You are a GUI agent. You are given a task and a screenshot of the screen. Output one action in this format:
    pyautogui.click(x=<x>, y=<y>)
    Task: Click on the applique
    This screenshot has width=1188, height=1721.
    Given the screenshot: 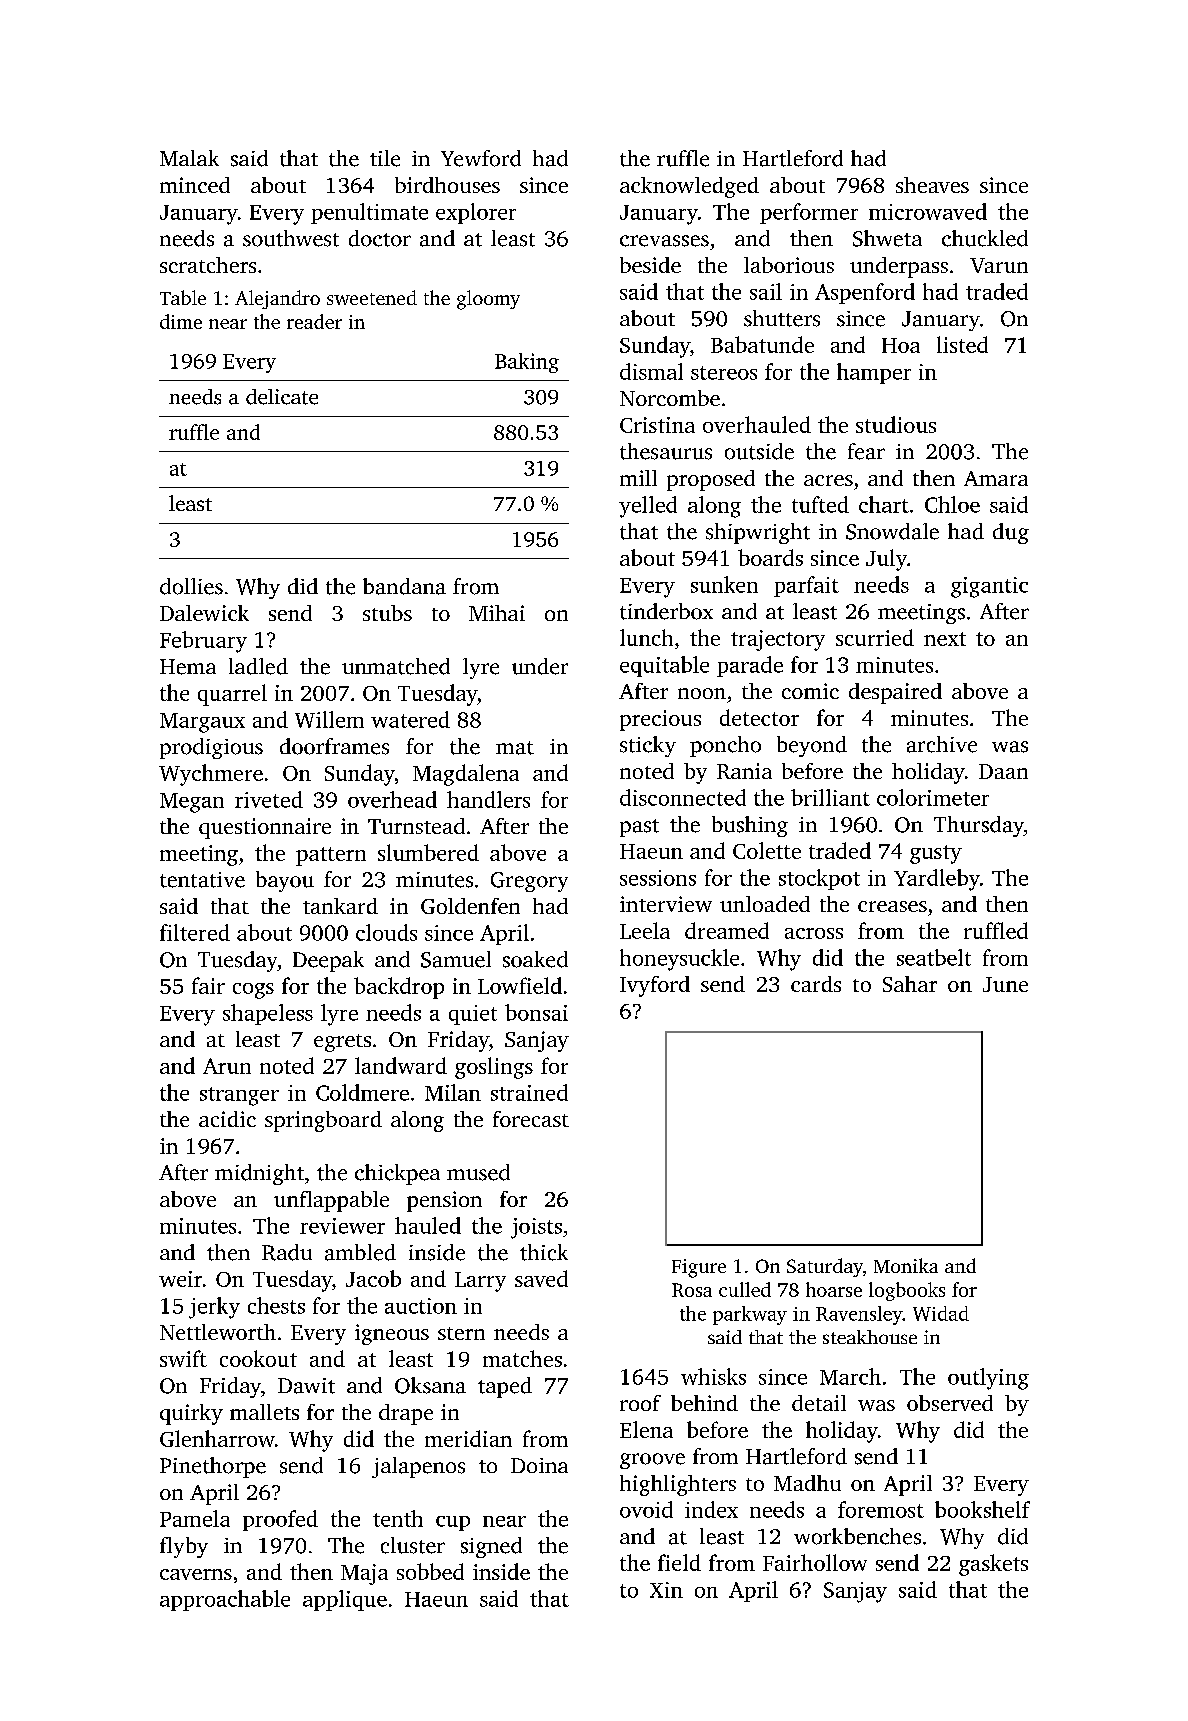 What is the action you would take?
    pyautogui.click(x=345, y=1600)
